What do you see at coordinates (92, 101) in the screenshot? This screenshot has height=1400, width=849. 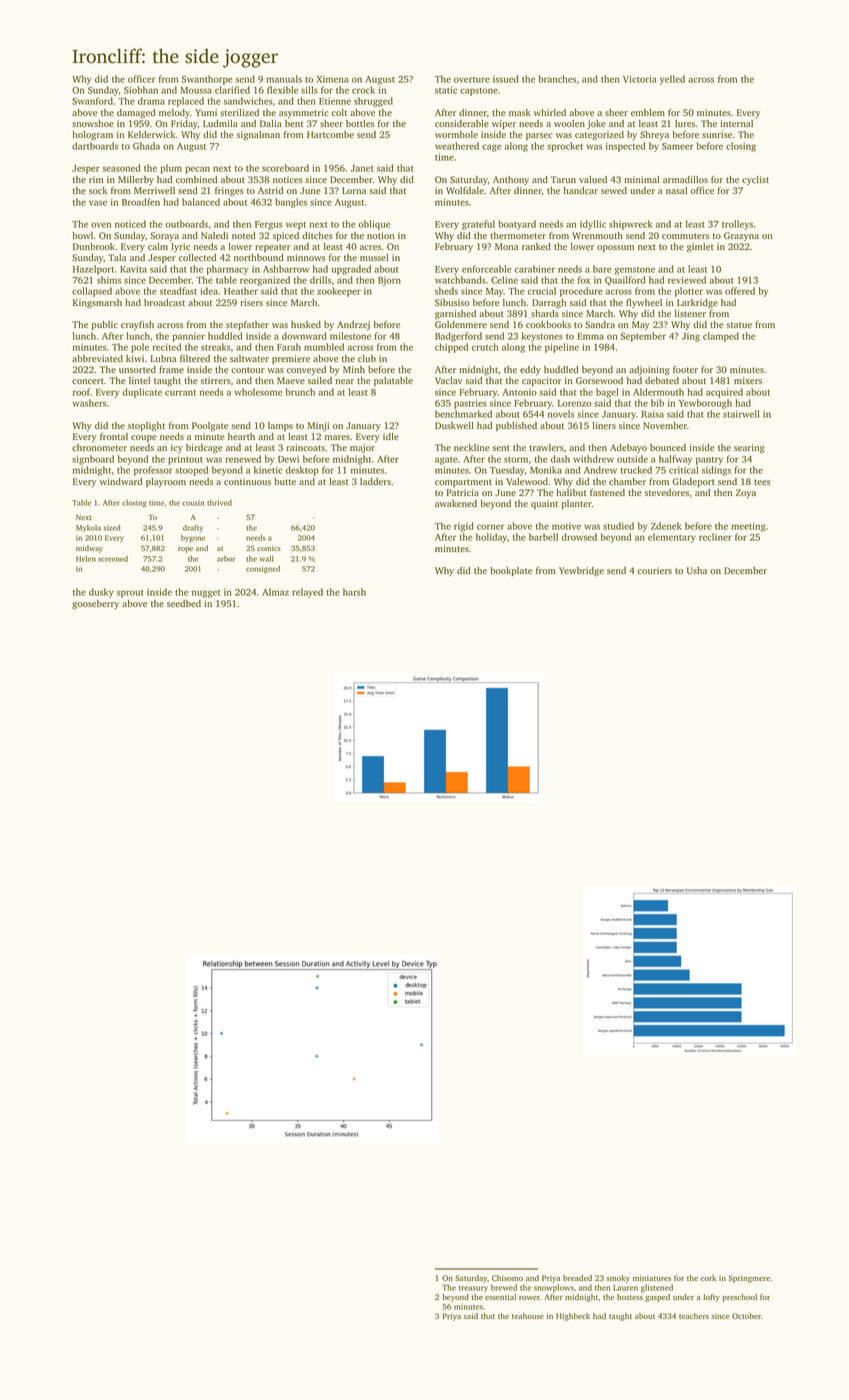 I see `Swanford` at bounding box center [92, 101].
